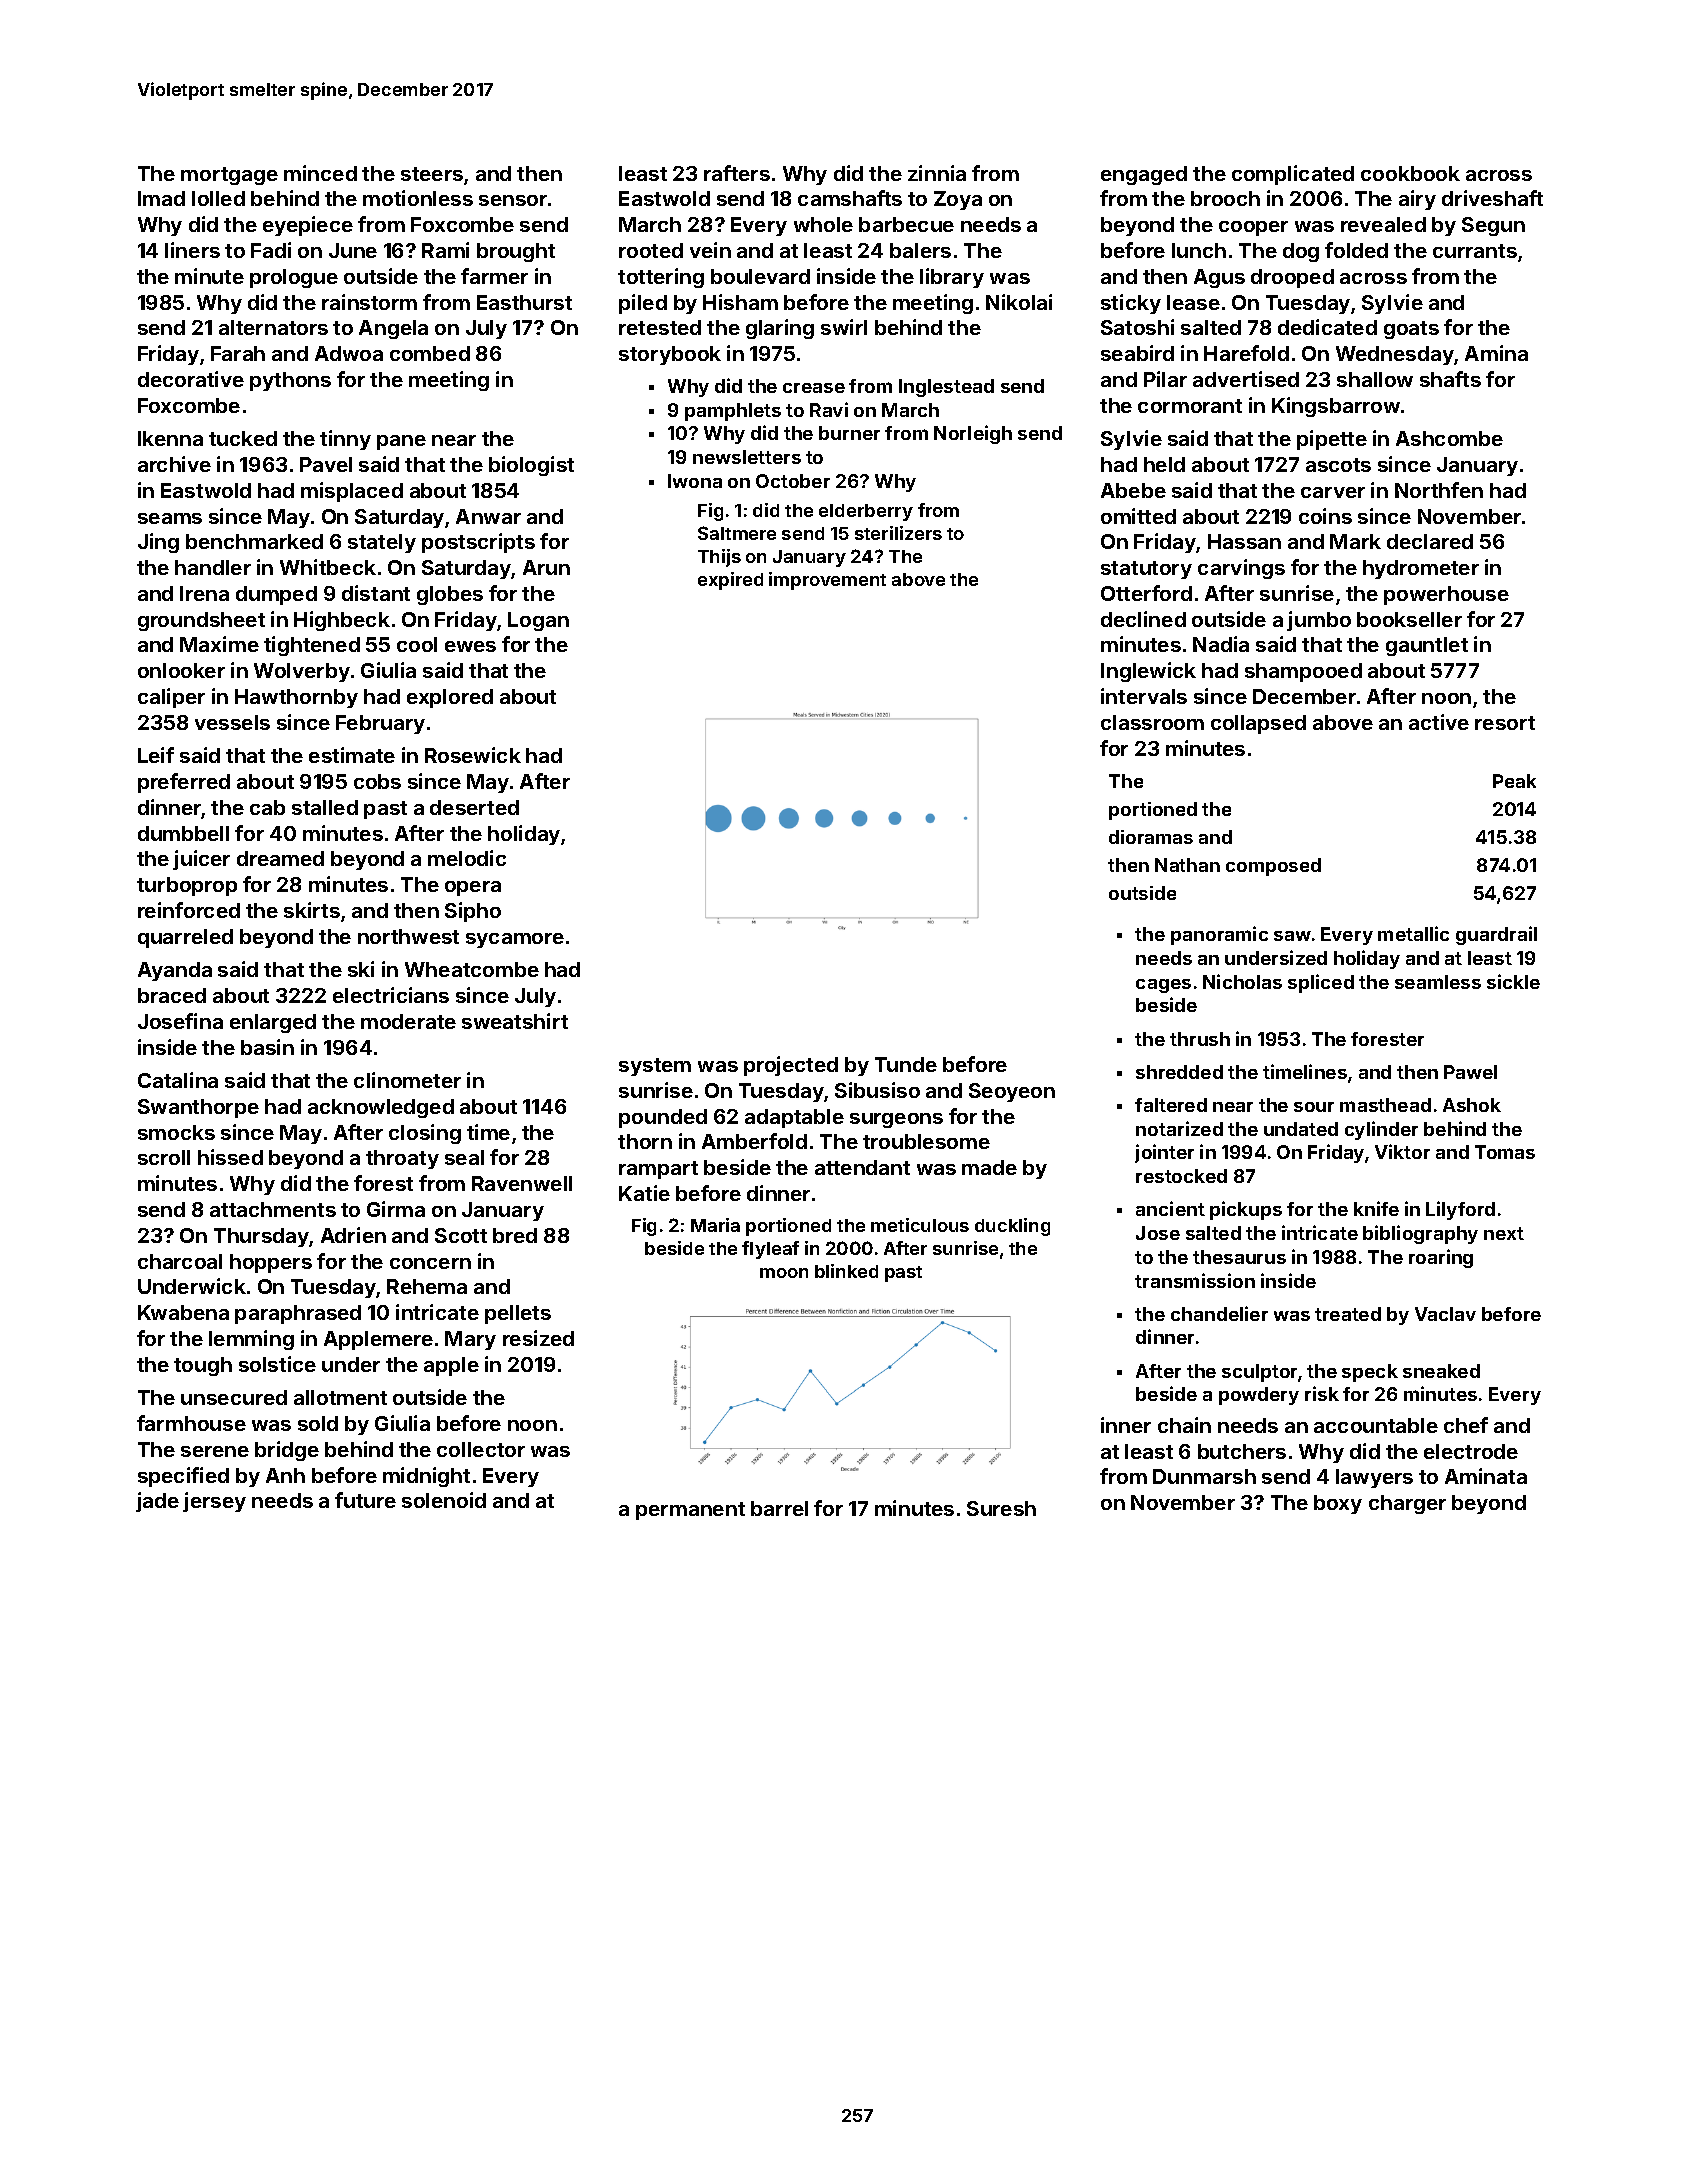  I want to click on chain, so click(1184, 1425).
